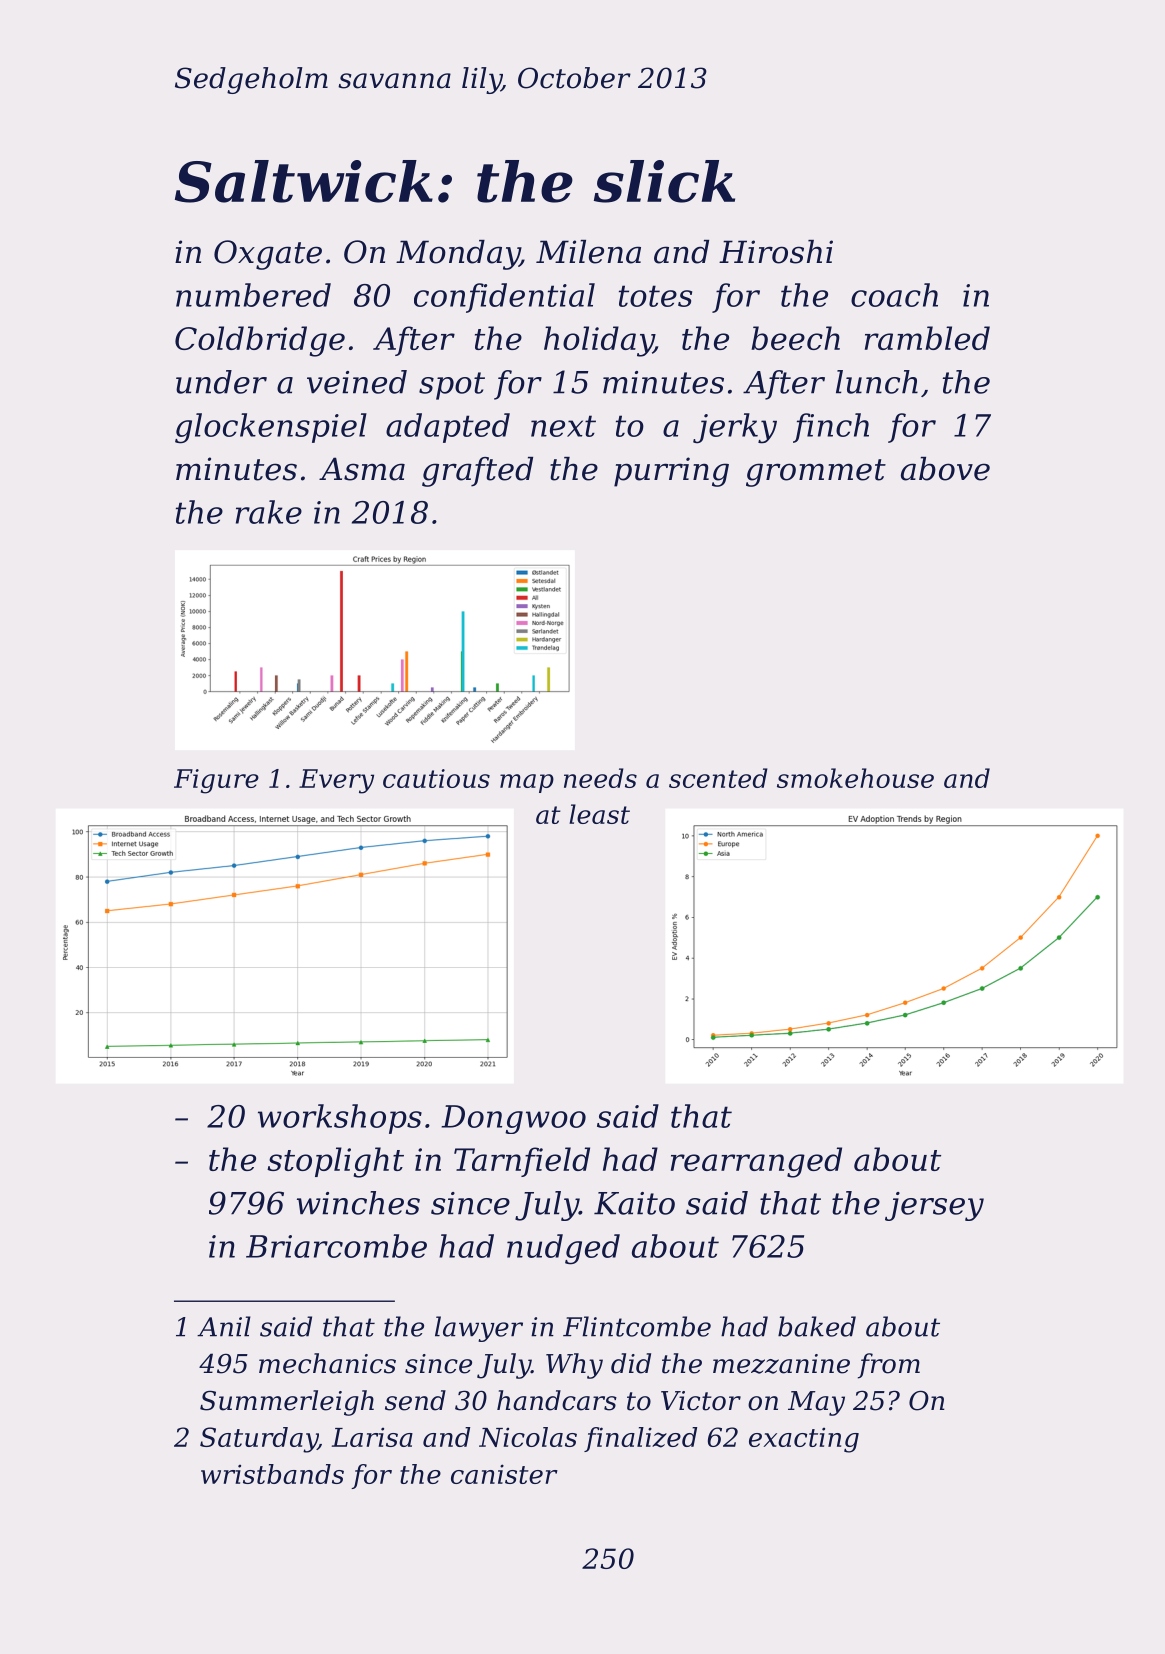  I want to click on coach, so click(894, 295).
